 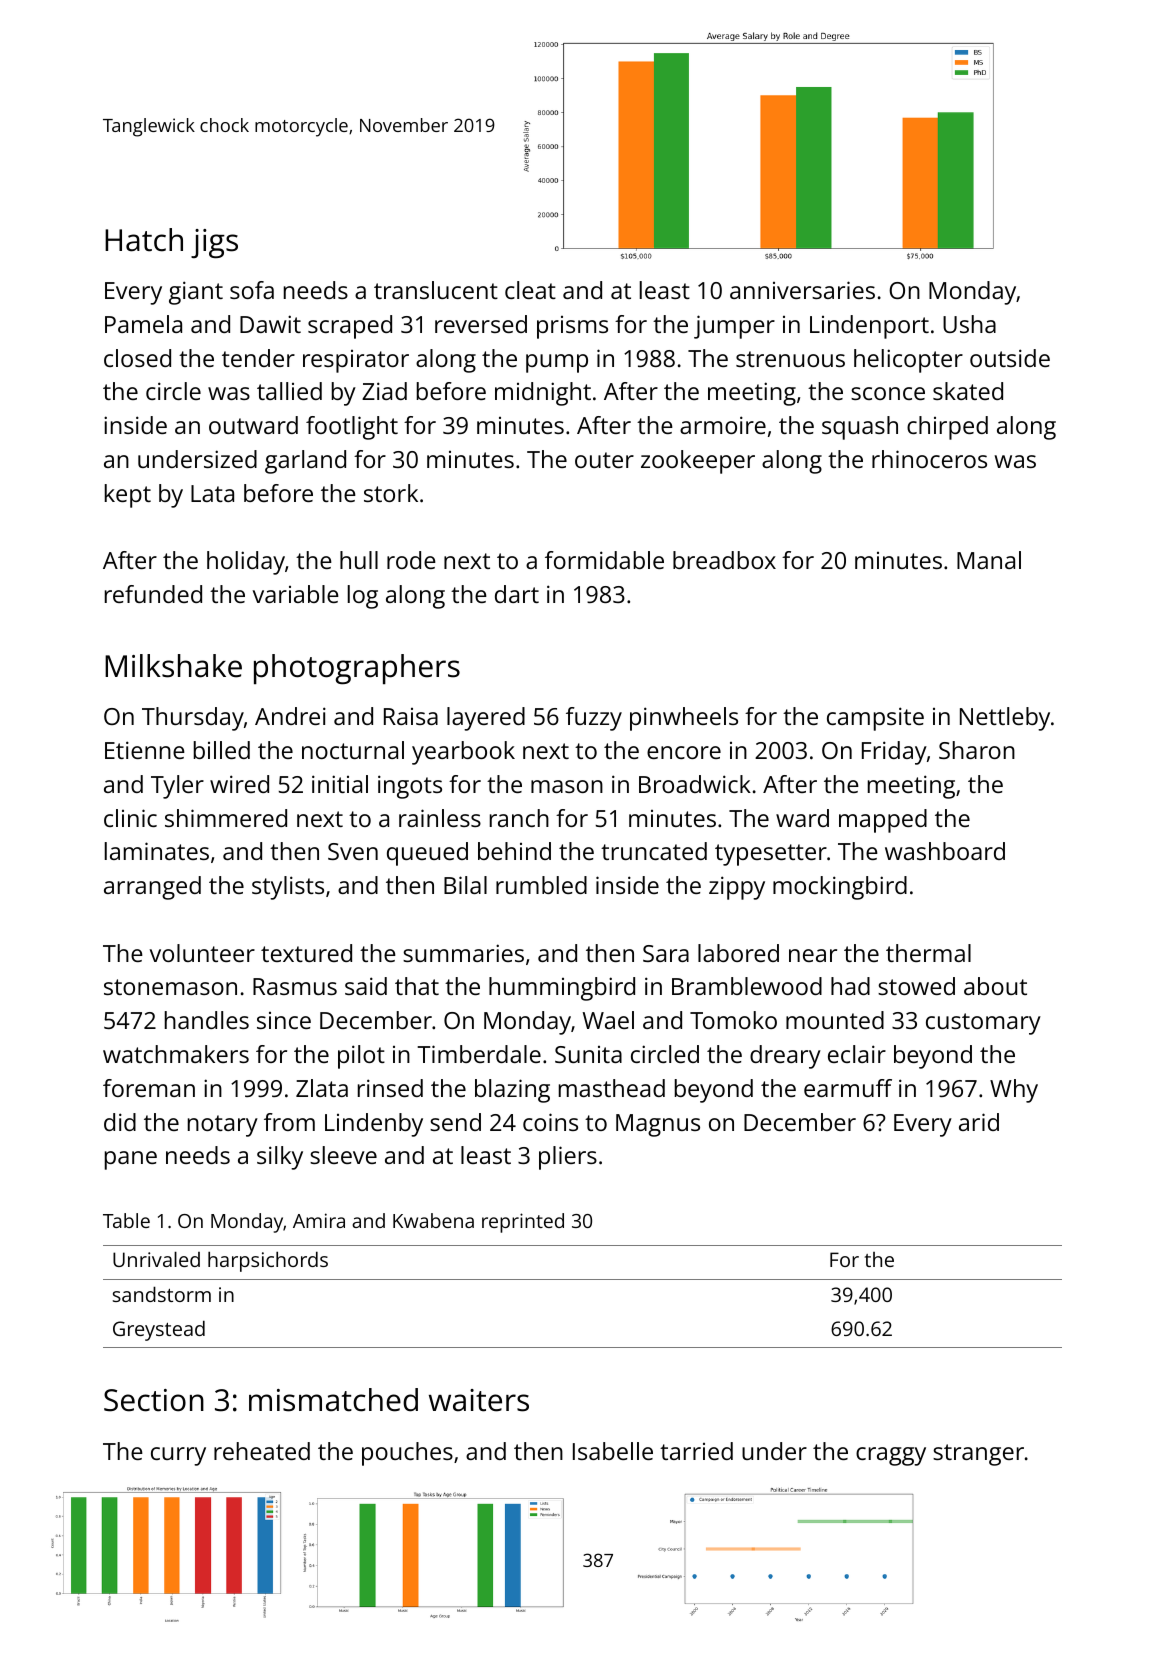 What do you see at coordinates (1005, 719) in the document?
I see `Nettleby` at bounding box center [1005, 719].
